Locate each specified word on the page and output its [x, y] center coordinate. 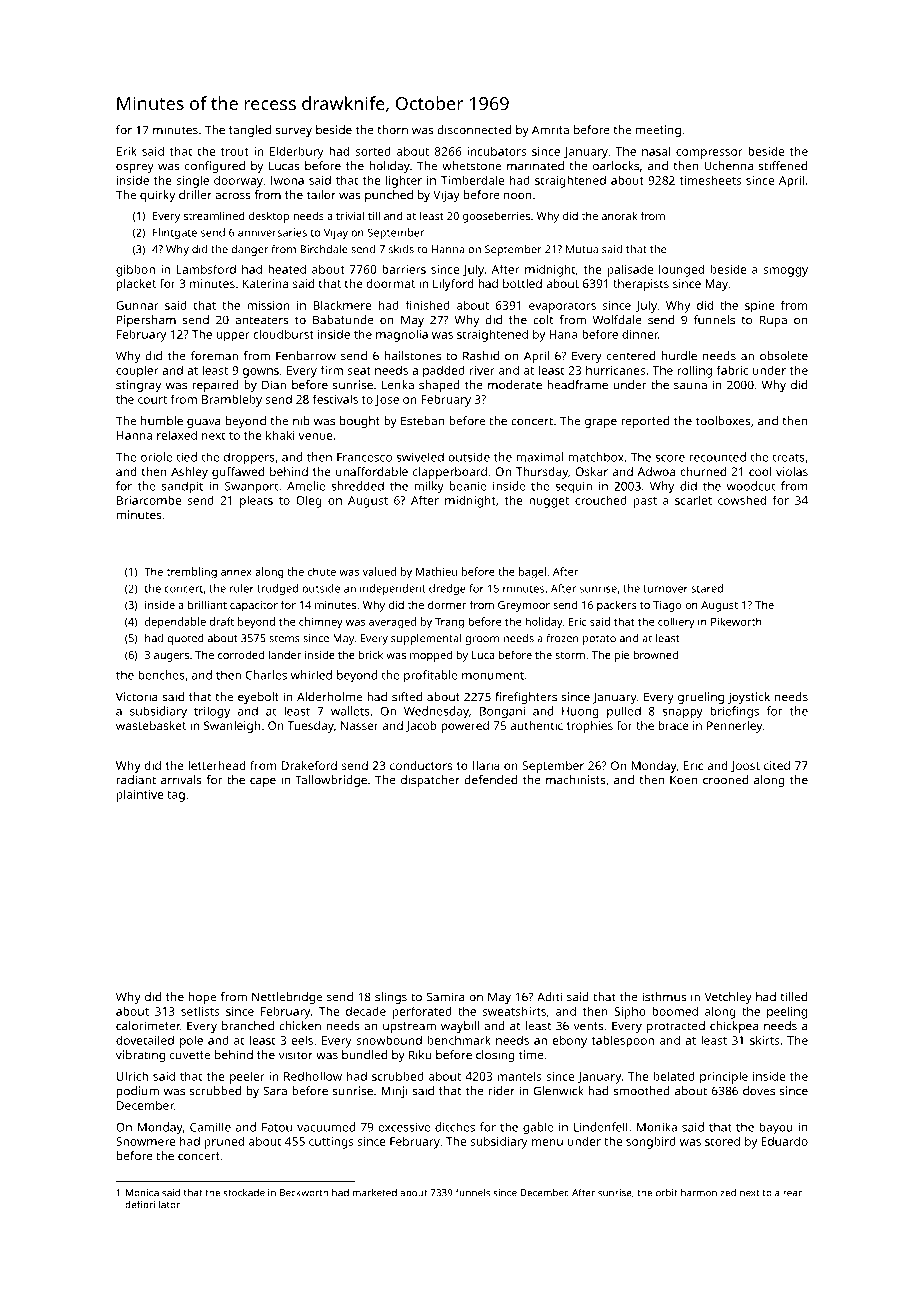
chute [322, 571]
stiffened [783, 166]
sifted [407, 697]
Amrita [550, 130]
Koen [684, 780]
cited [777, 765]
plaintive [140, 795]
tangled [250, 131]
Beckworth [304, 1193]
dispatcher [430, 781]
